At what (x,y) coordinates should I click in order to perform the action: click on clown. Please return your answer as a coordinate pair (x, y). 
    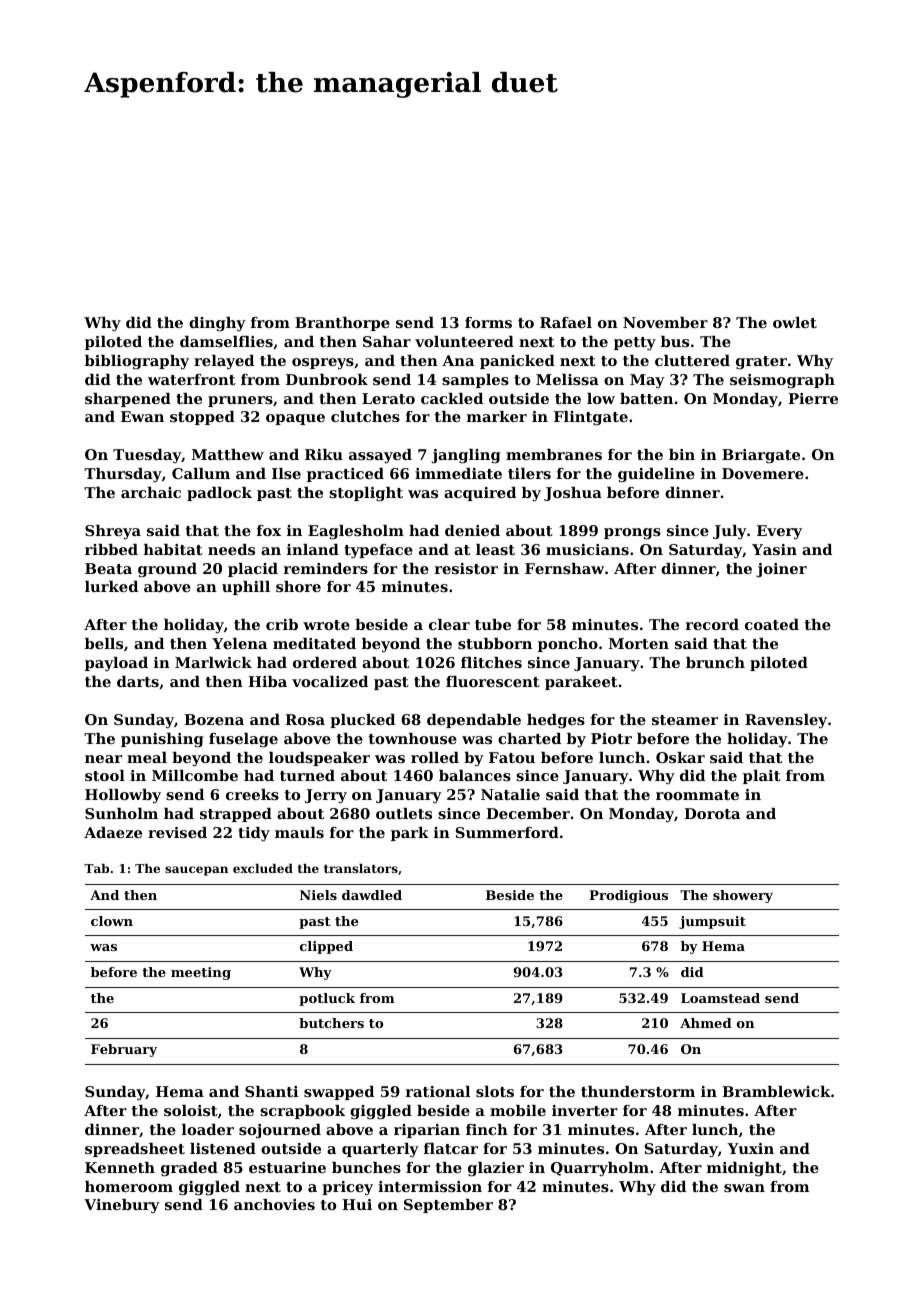
    Looking at the image, I should click on (112, 921).
